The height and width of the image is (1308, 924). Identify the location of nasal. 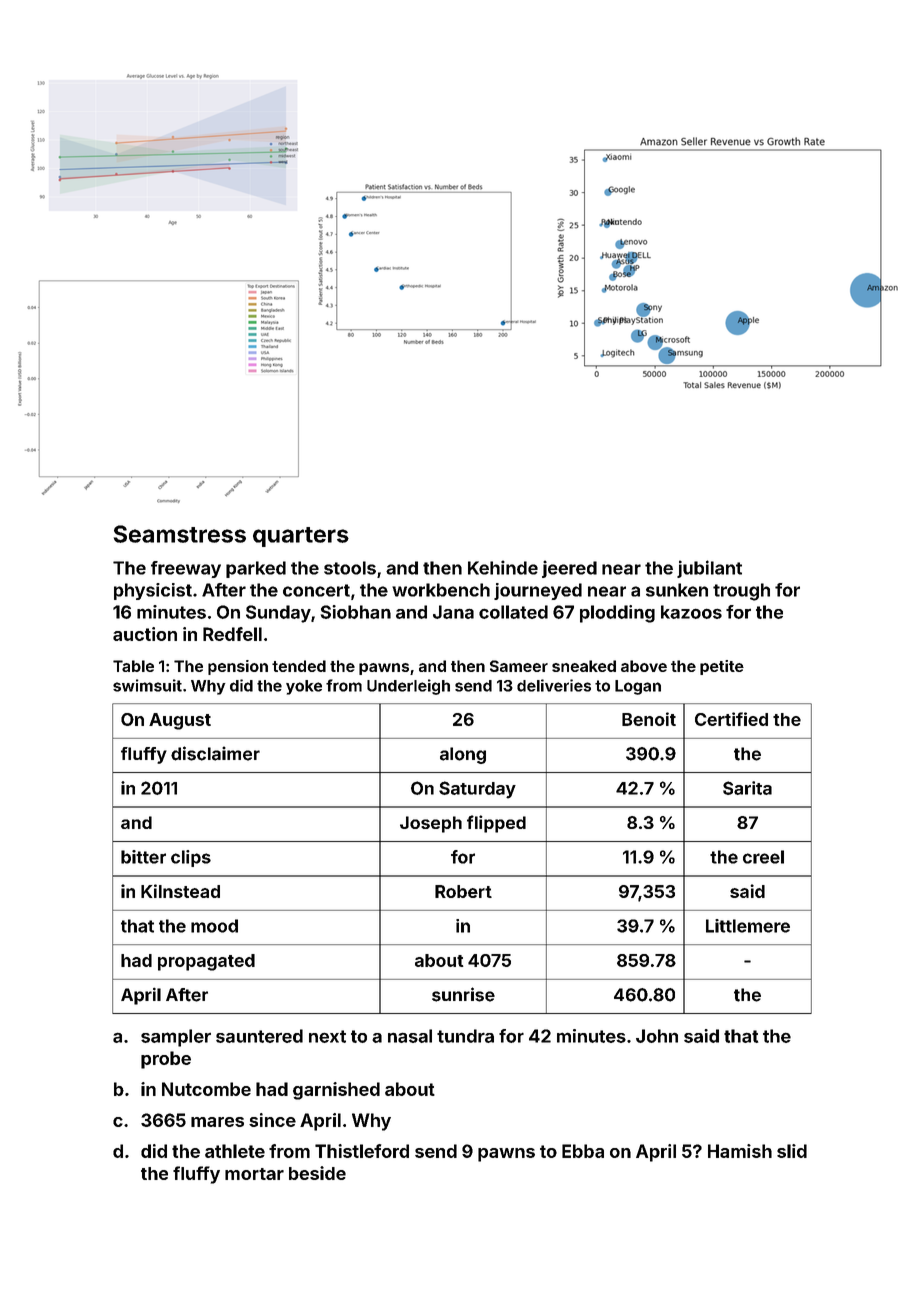
(410, 1036).
